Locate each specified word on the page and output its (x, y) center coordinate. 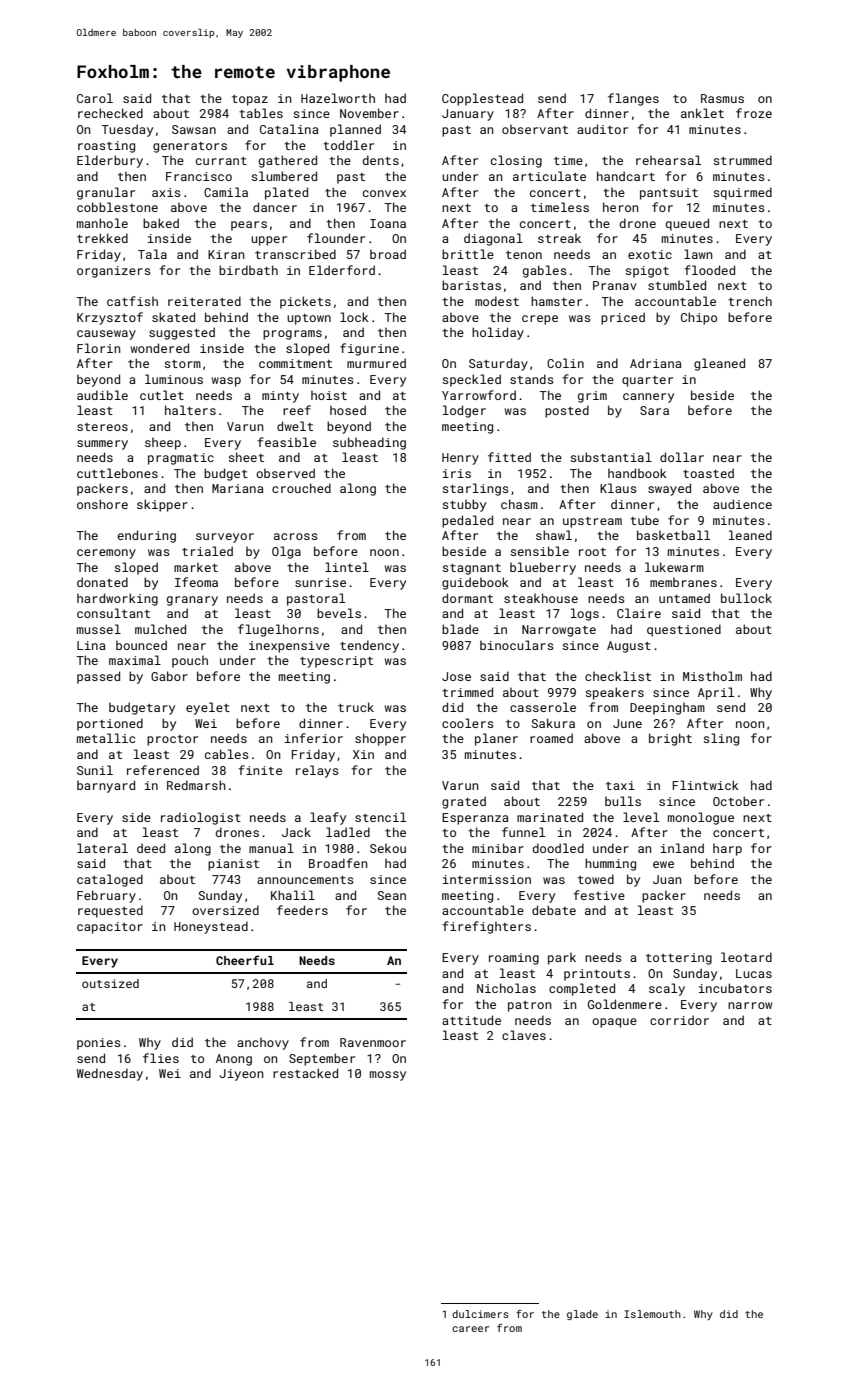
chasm (519, 504)
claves (524, 1035)
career (470, 1329)
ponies (99, 1044)
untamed (684, 598)
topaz (250, 100)
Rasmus (722, 98)
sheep (163, 443)
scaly (667, 989)
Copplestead (482, 99)
